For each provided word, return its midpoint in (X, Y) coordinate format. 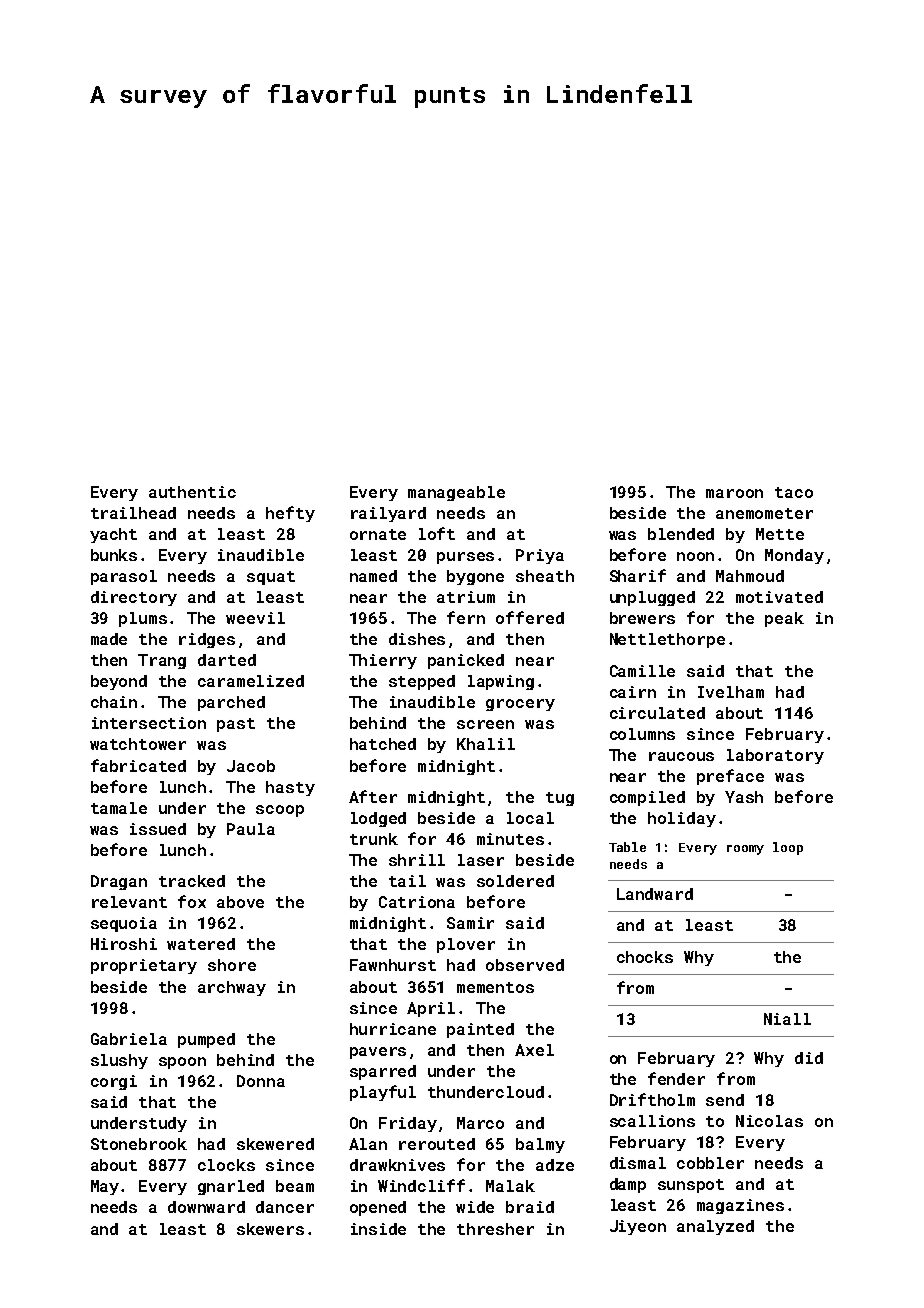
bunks (114, 555)
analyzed (715, 1227)
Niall (787, 1019)
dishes (417, 639)
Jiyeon (638, 1227)
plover (466, 945)
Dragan (119, 882)
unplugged (652, 598)
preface (730, 777)
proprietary (144, 966)
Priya (540, 556)
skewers (270, 1229)
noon (695, 556)
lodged (378, 819)
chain (114, 702)
